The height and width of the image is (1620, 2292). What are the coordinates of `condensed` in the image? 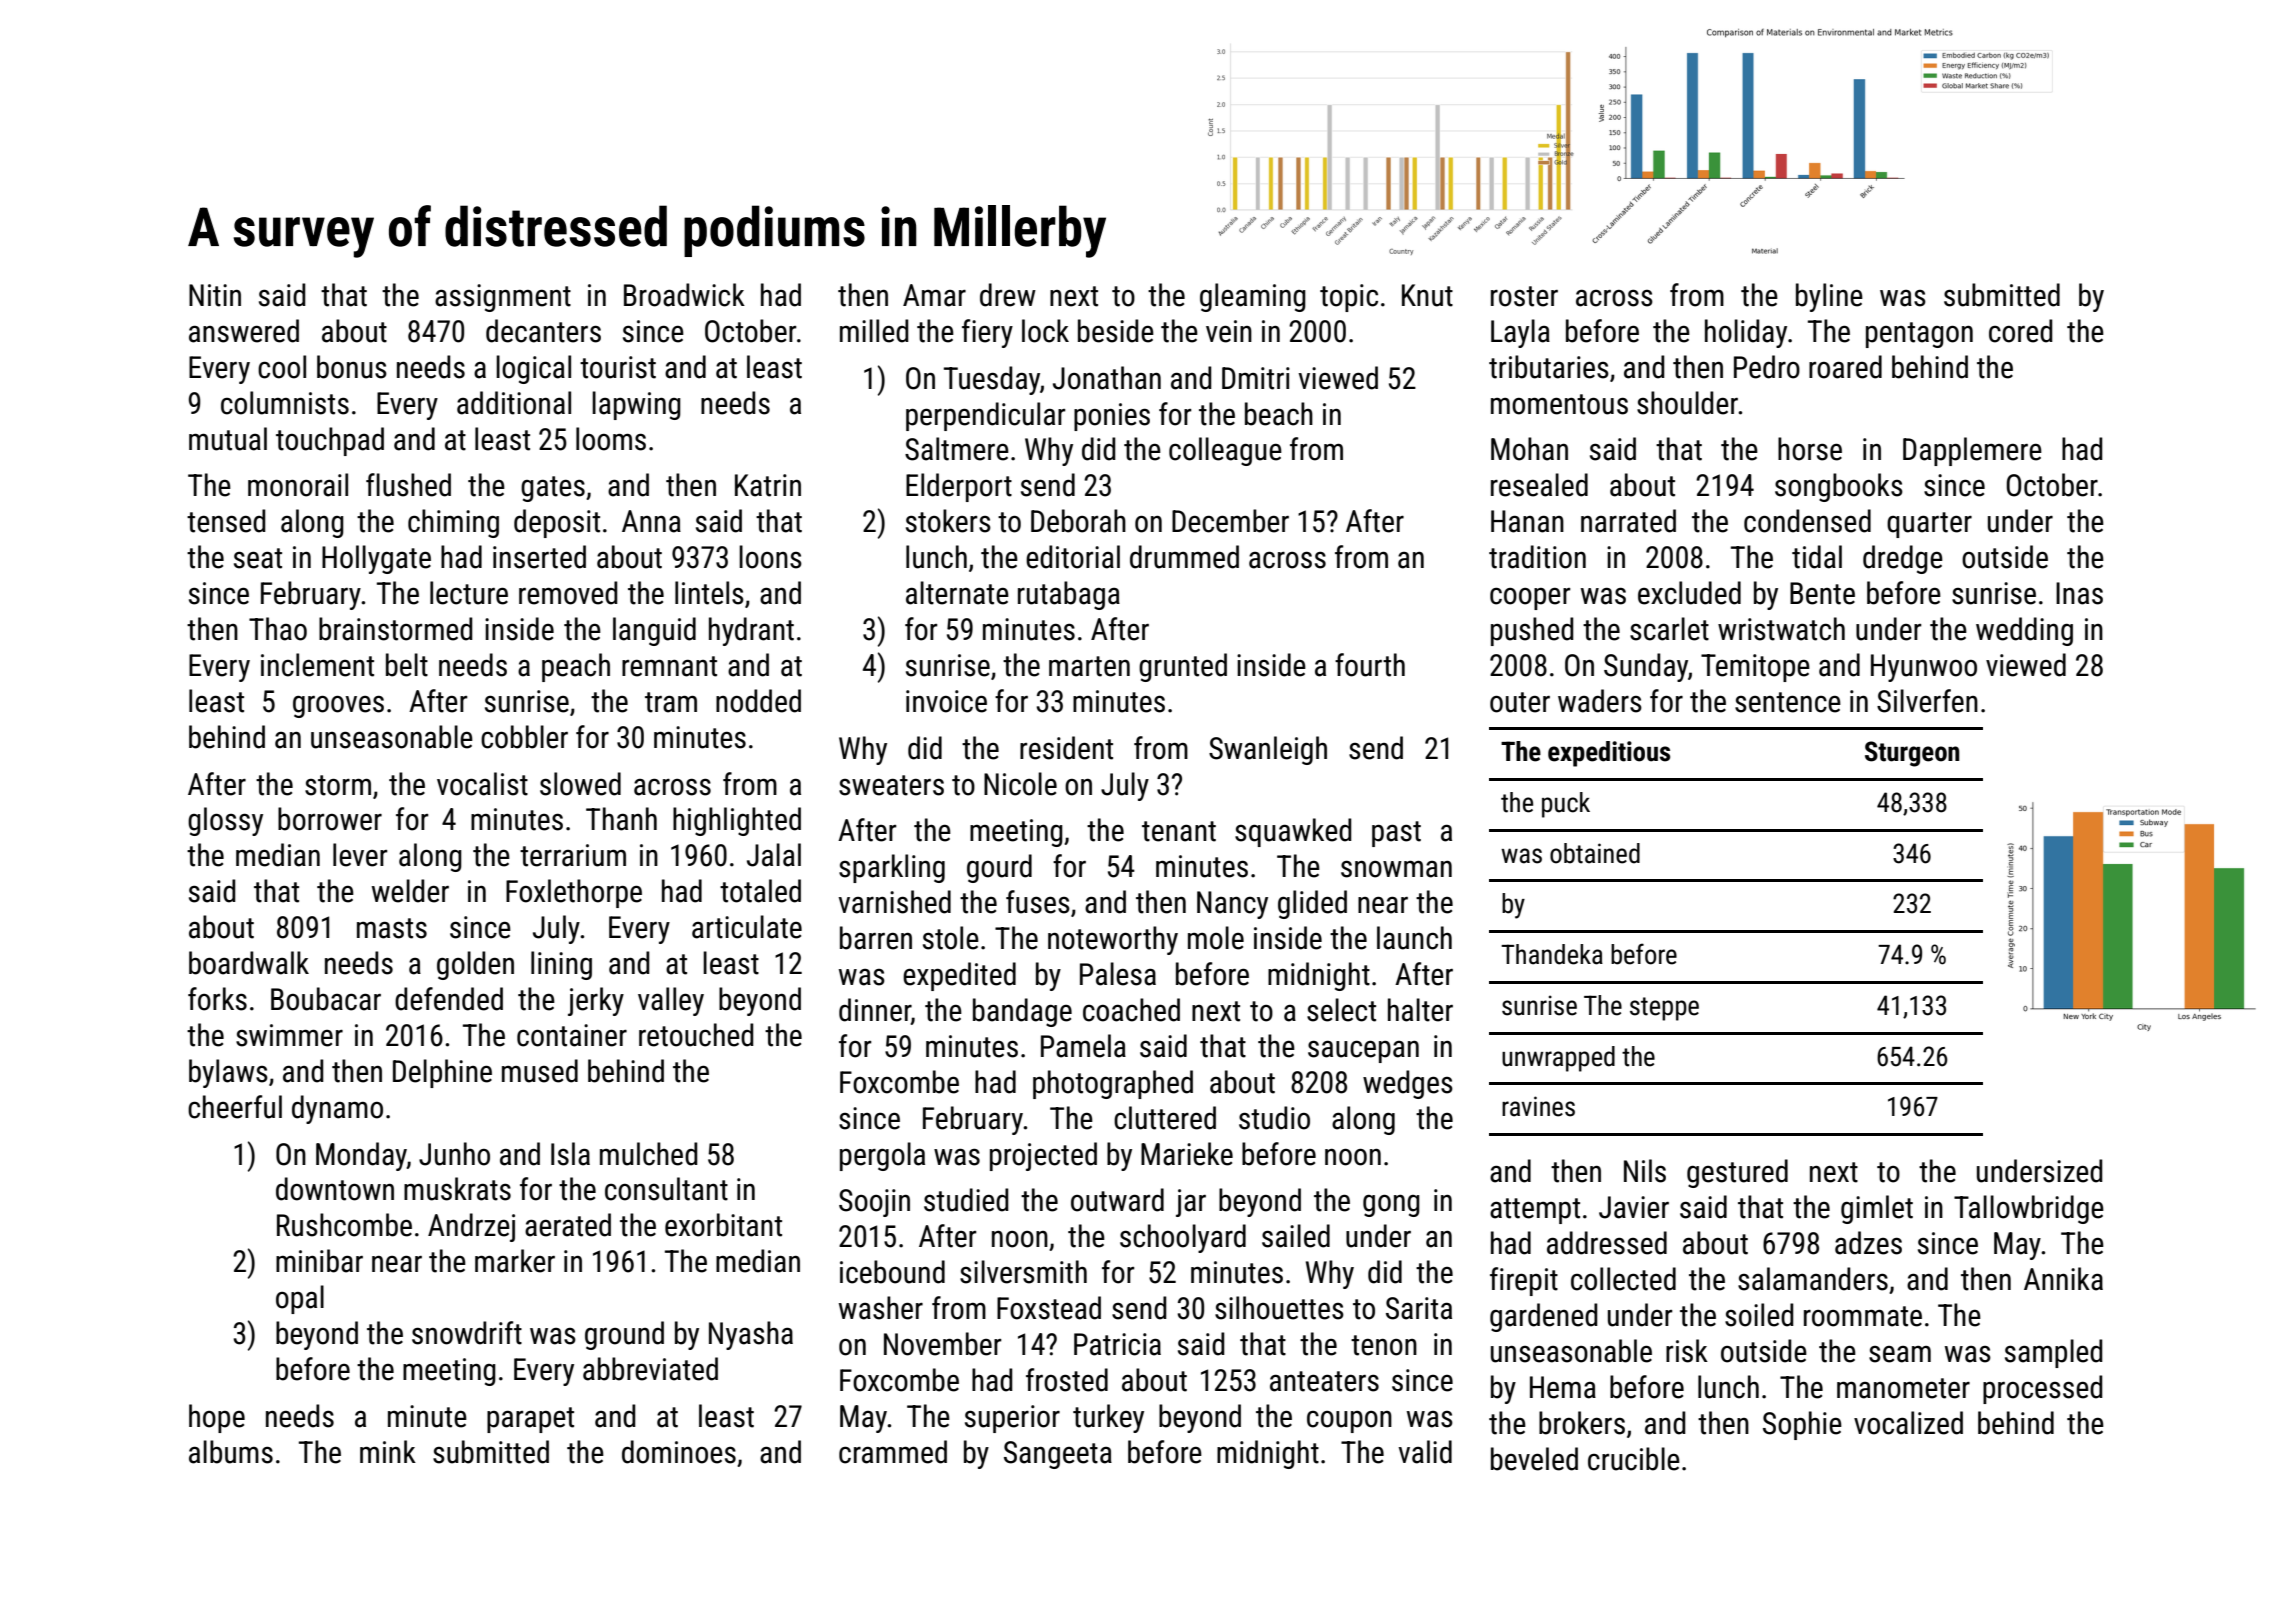 It's located at (1807, 521).
